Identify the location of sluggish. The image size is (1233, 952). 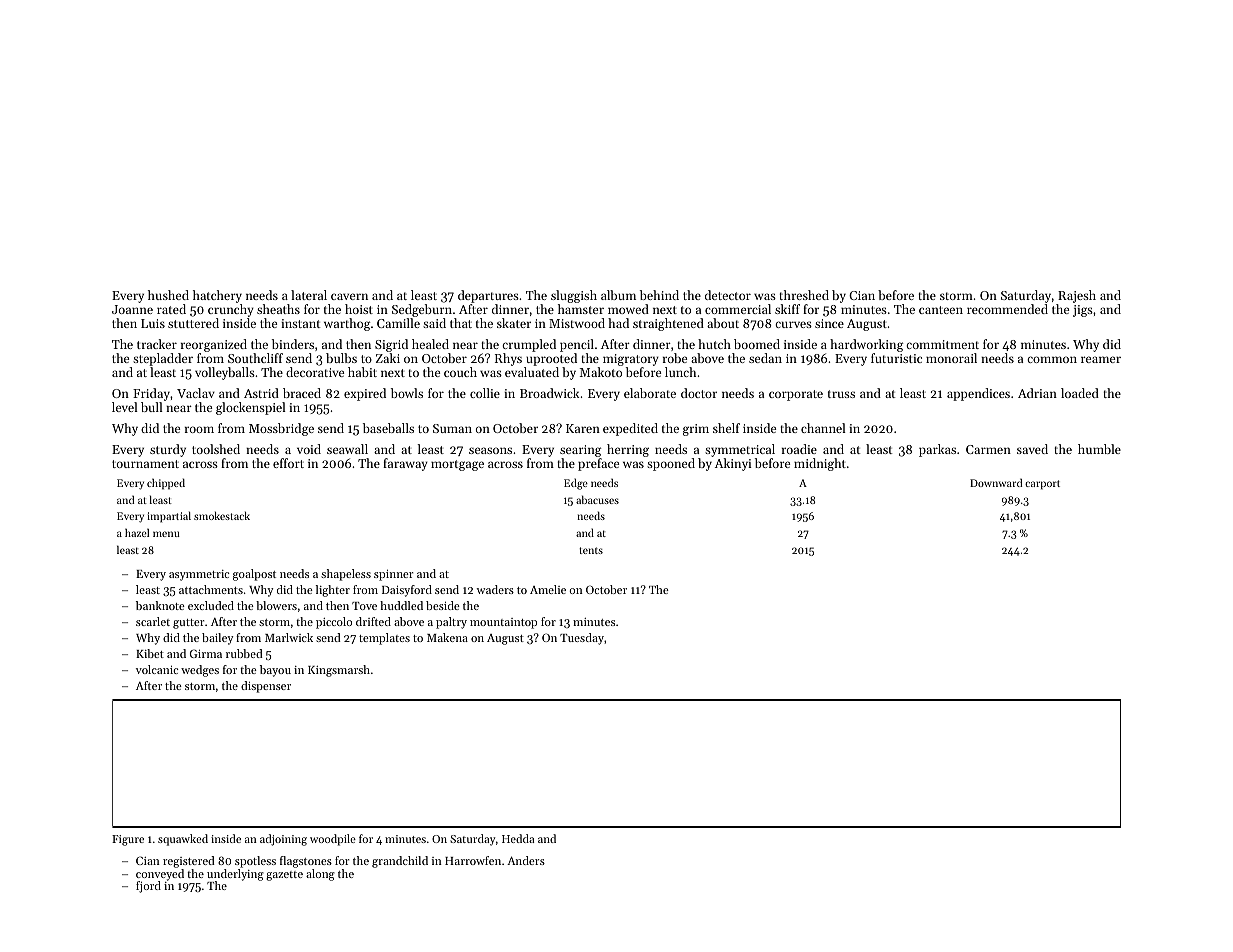
(574, 296).
